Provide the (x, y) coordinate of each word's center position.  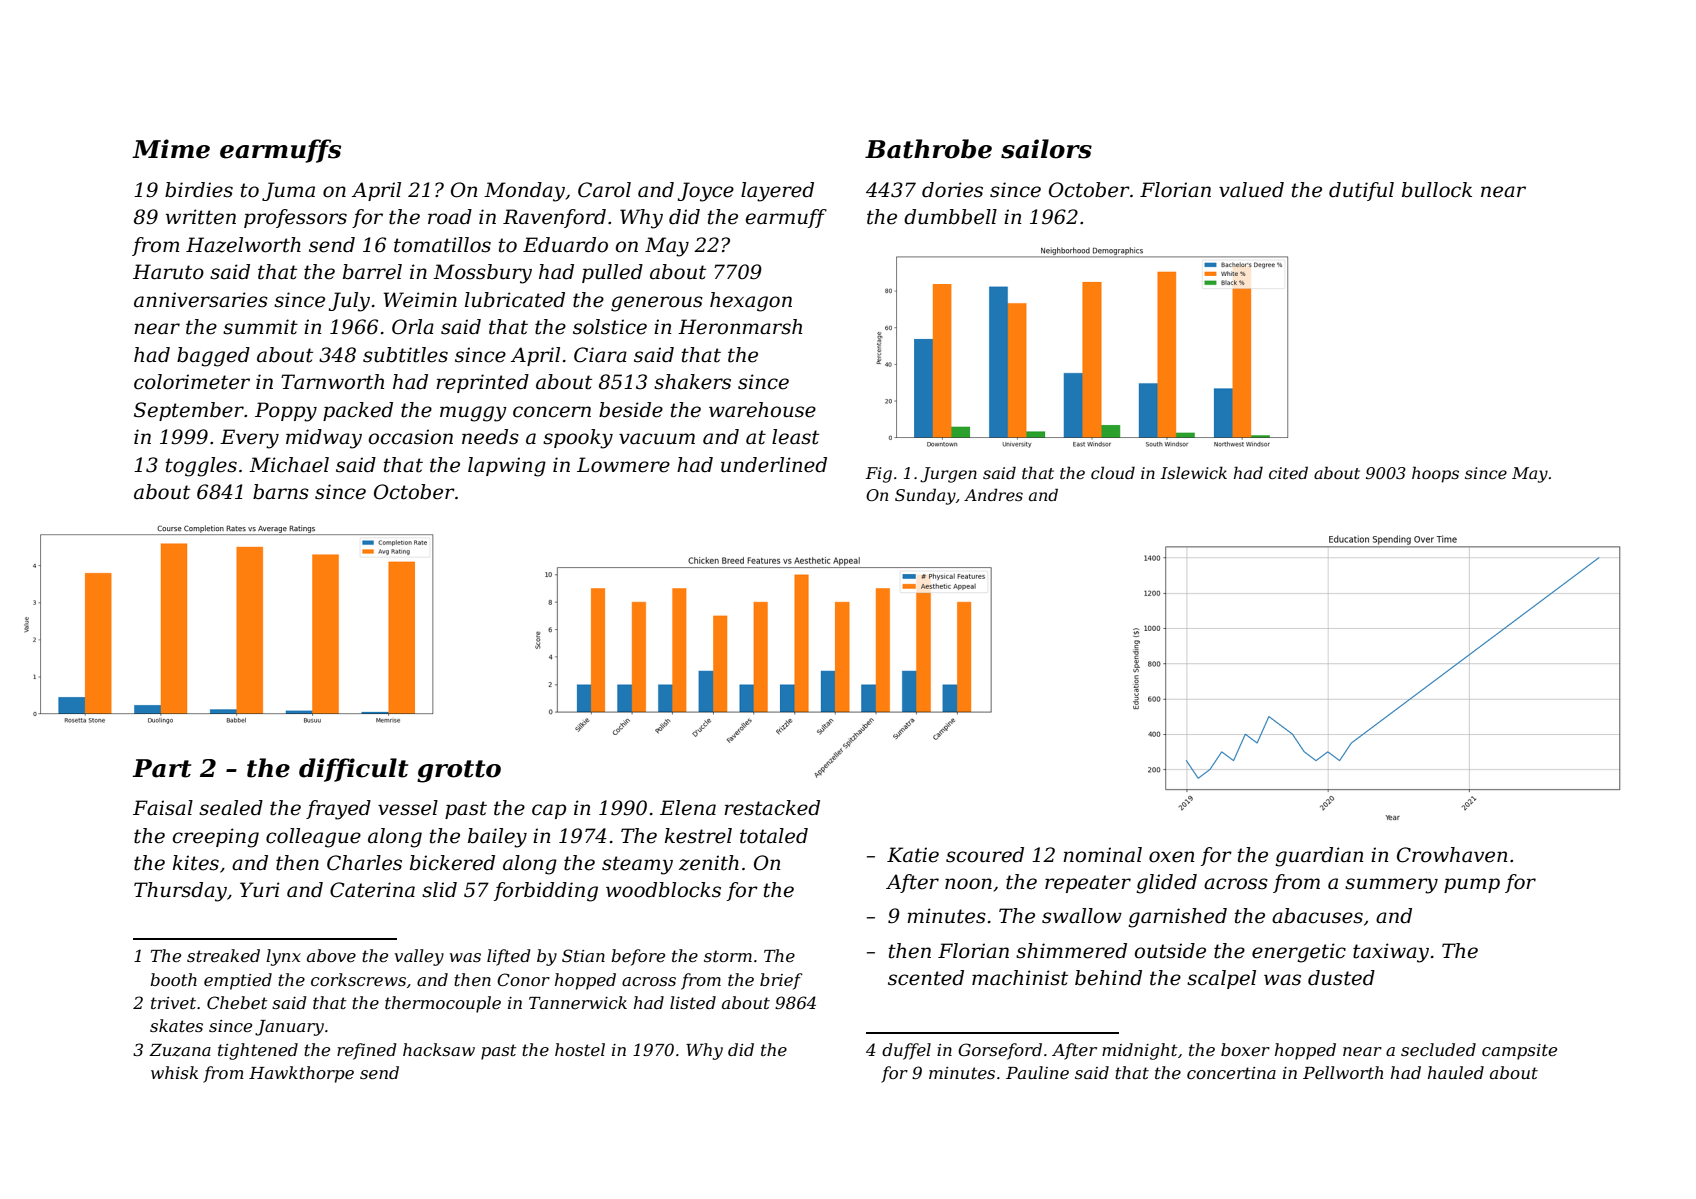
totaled (774, 836)
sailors (1046, 149)
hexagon (751, 302)
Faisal (163, 808)
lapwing (507, 467)
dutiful (1361, 191)
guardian (1319, 857)
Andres (993, 494)
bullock (1437, 190)
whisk (174, 1072)
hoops (1435, 474)
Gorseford (1000, 1051)
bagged (213, 357)
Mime (171, 149)
